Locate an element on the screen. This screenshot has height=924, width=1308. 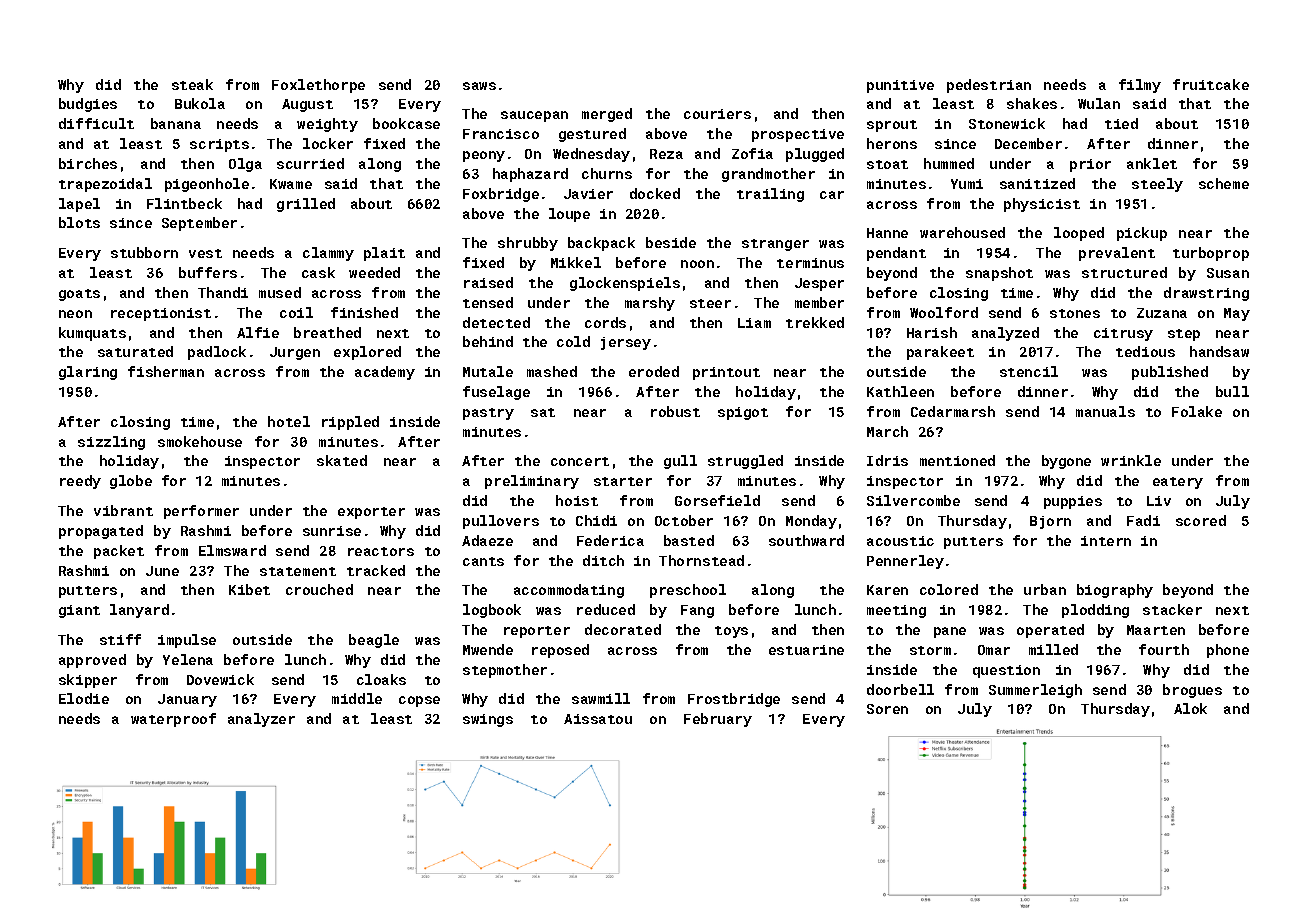
fuselage is located at coordinates (496, 393).
